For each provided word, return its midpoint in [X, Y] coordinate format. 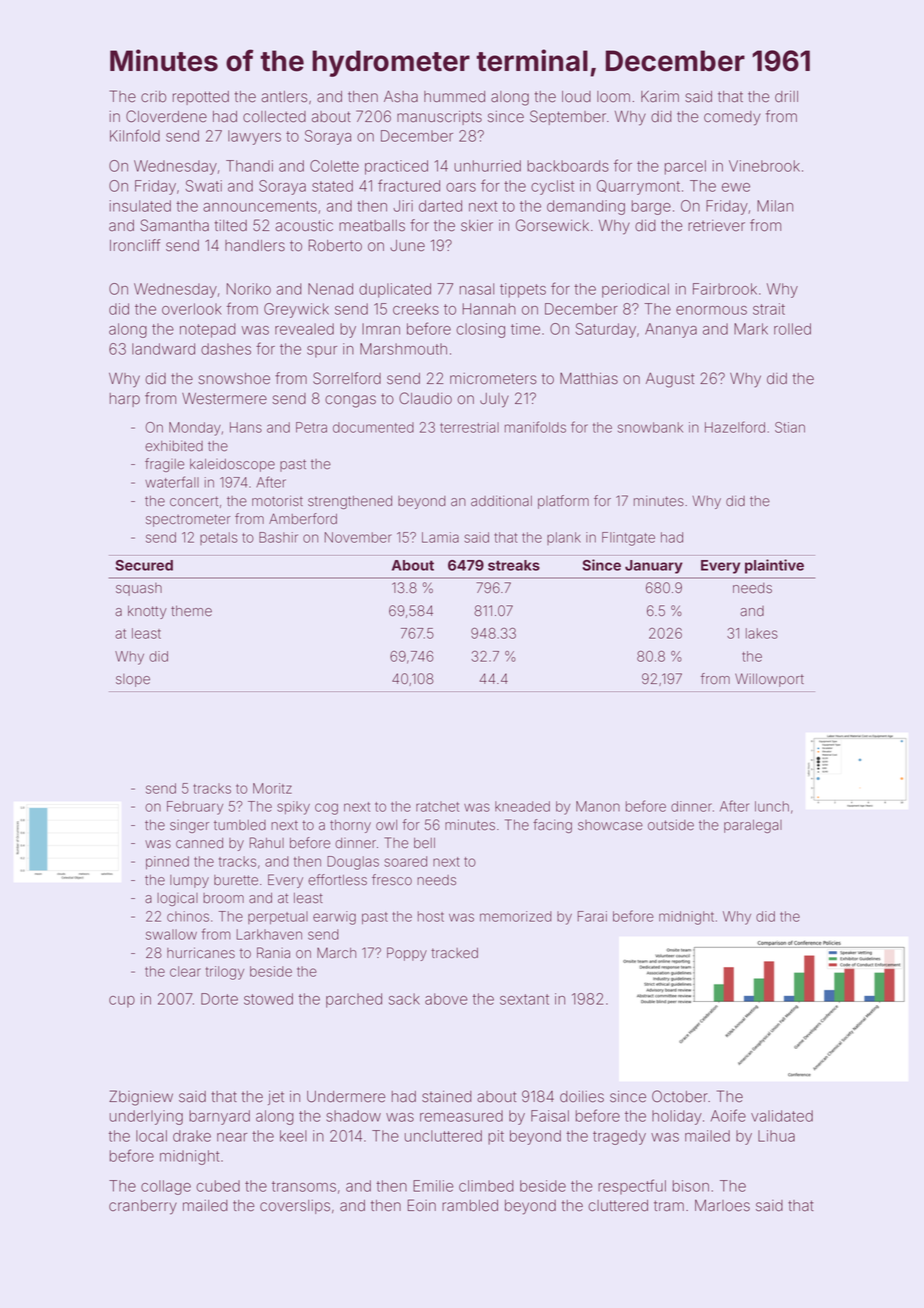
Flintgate [628, 539]
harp [125, 400]
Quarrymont [638, 187]
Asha [401, 96]
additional [501, 501]
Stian [790, 427]
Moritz [272, 788]
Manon [598, 806]
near [232, 1137]
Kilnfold [135, 135]
